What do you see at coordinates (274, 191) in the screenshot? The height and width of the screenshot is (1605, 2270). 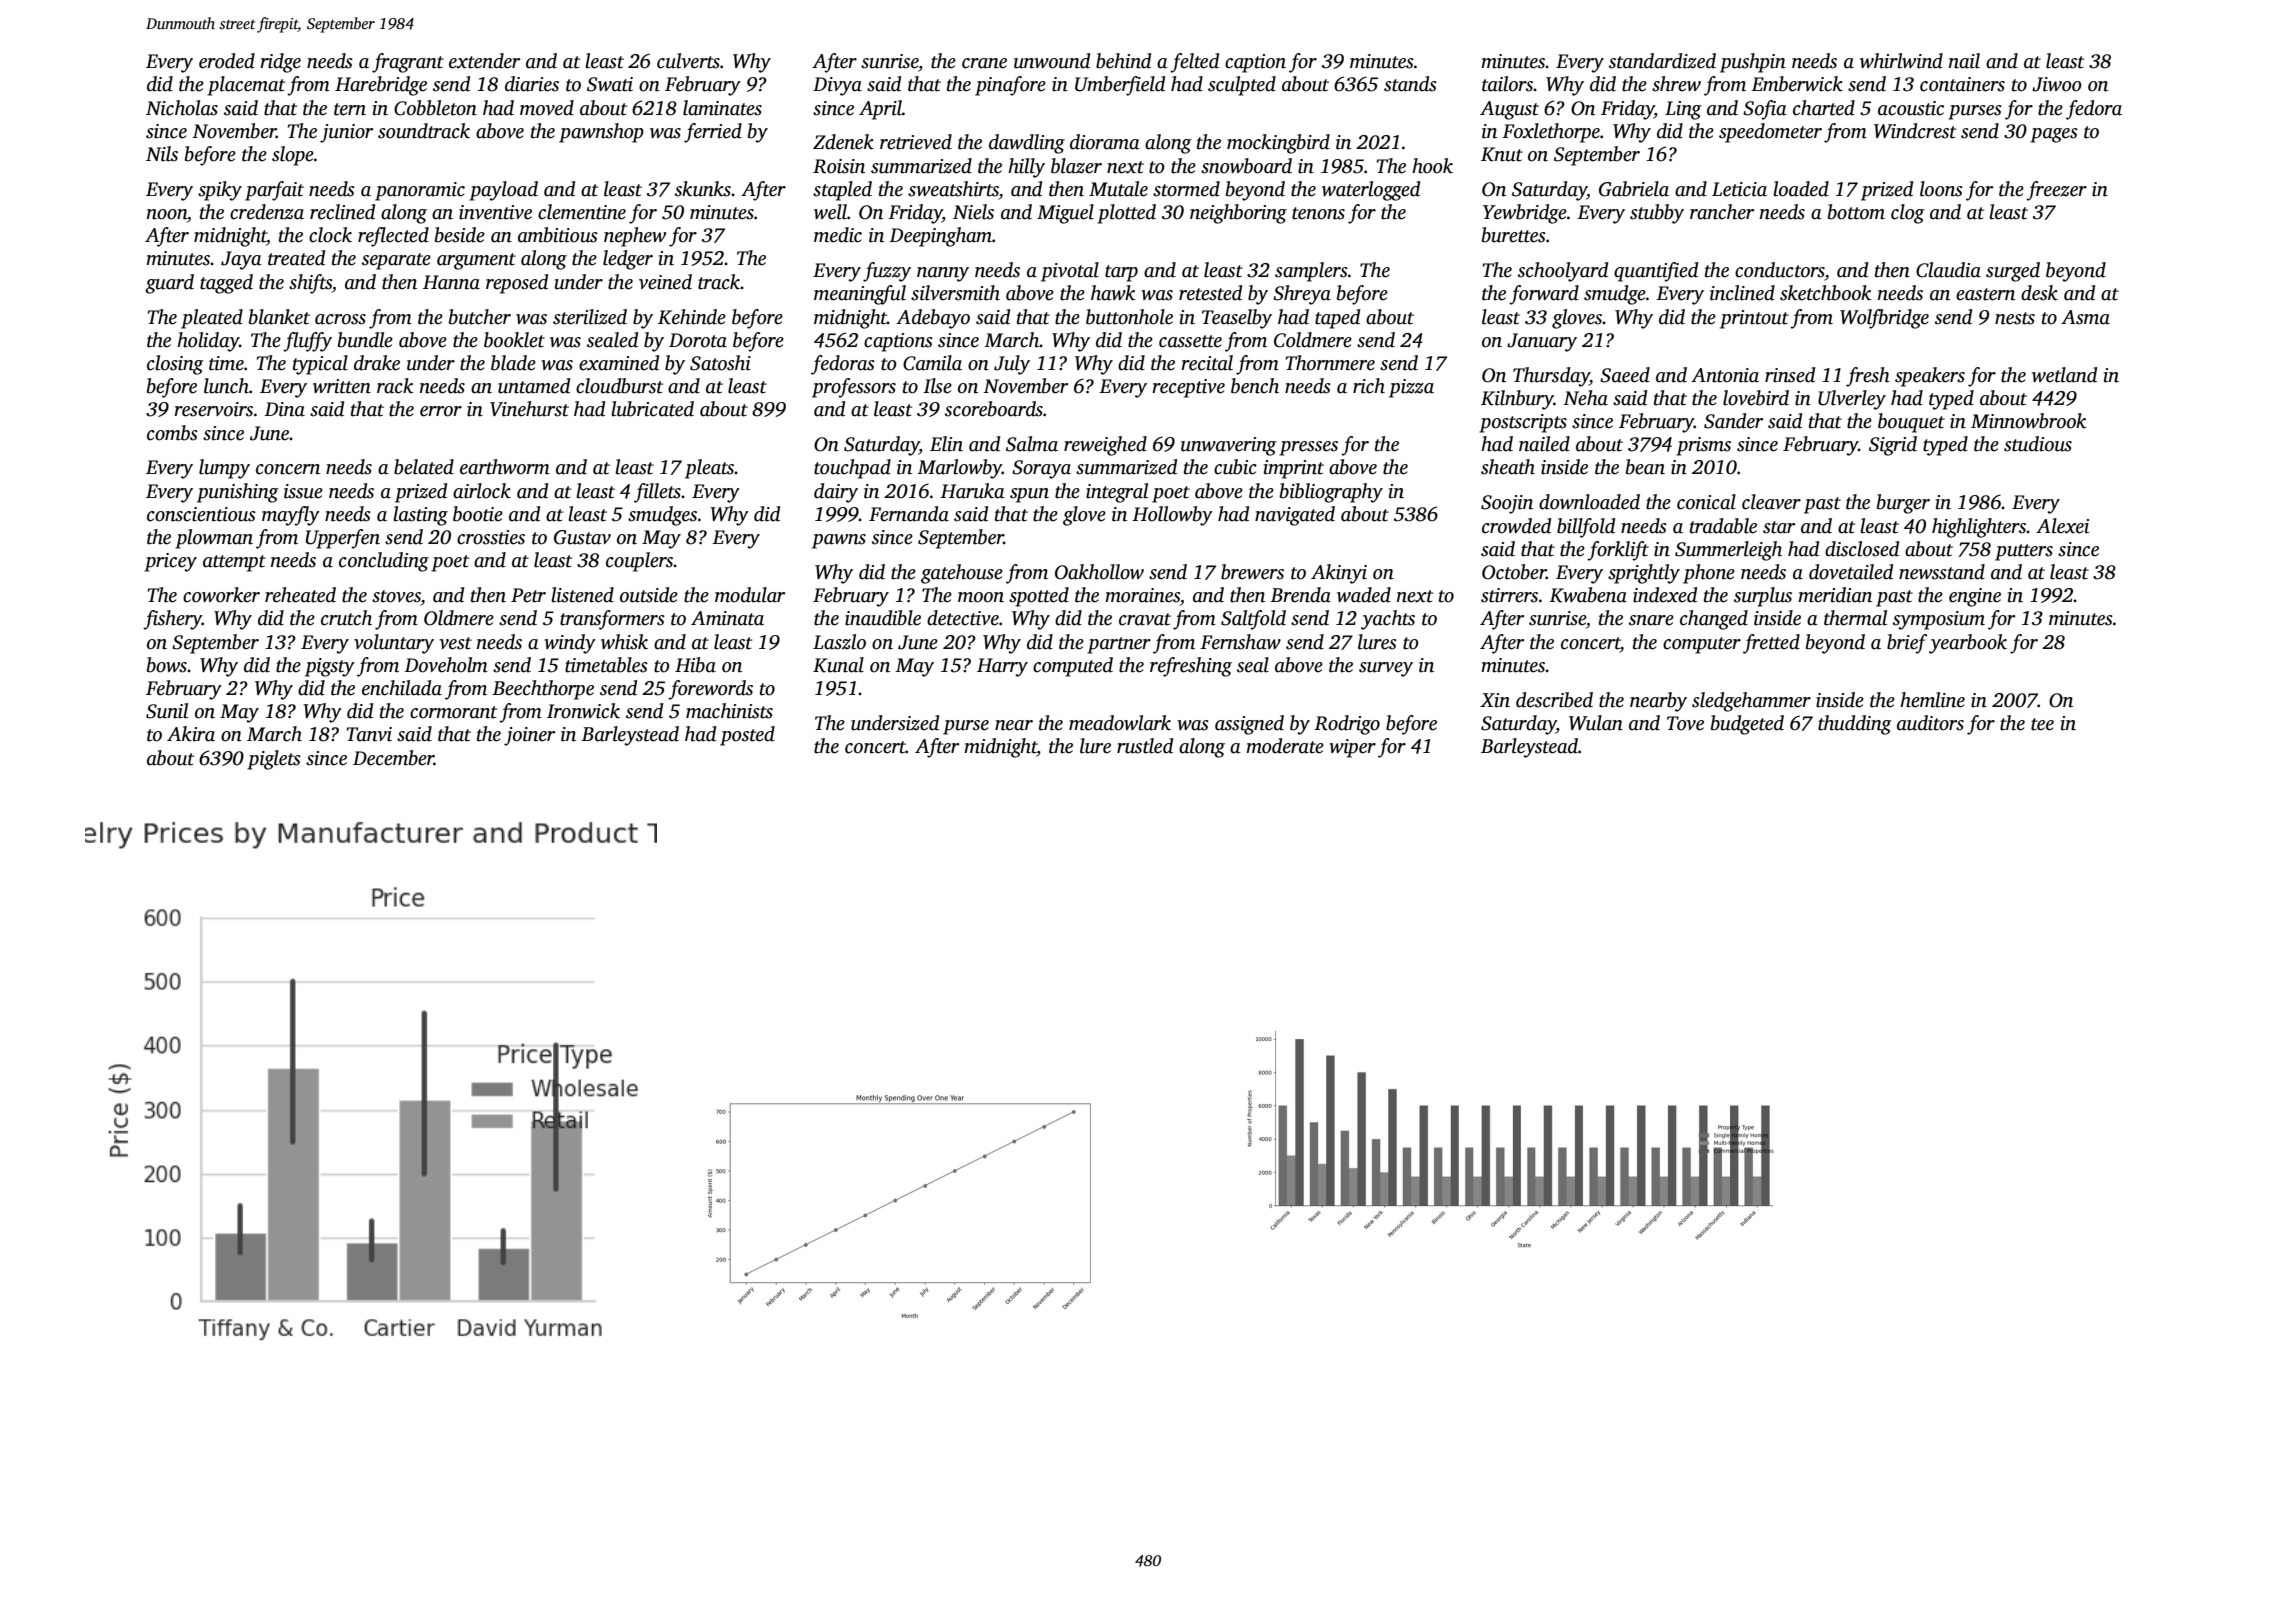 I see `parfait` at bounding box center [274, 191].
